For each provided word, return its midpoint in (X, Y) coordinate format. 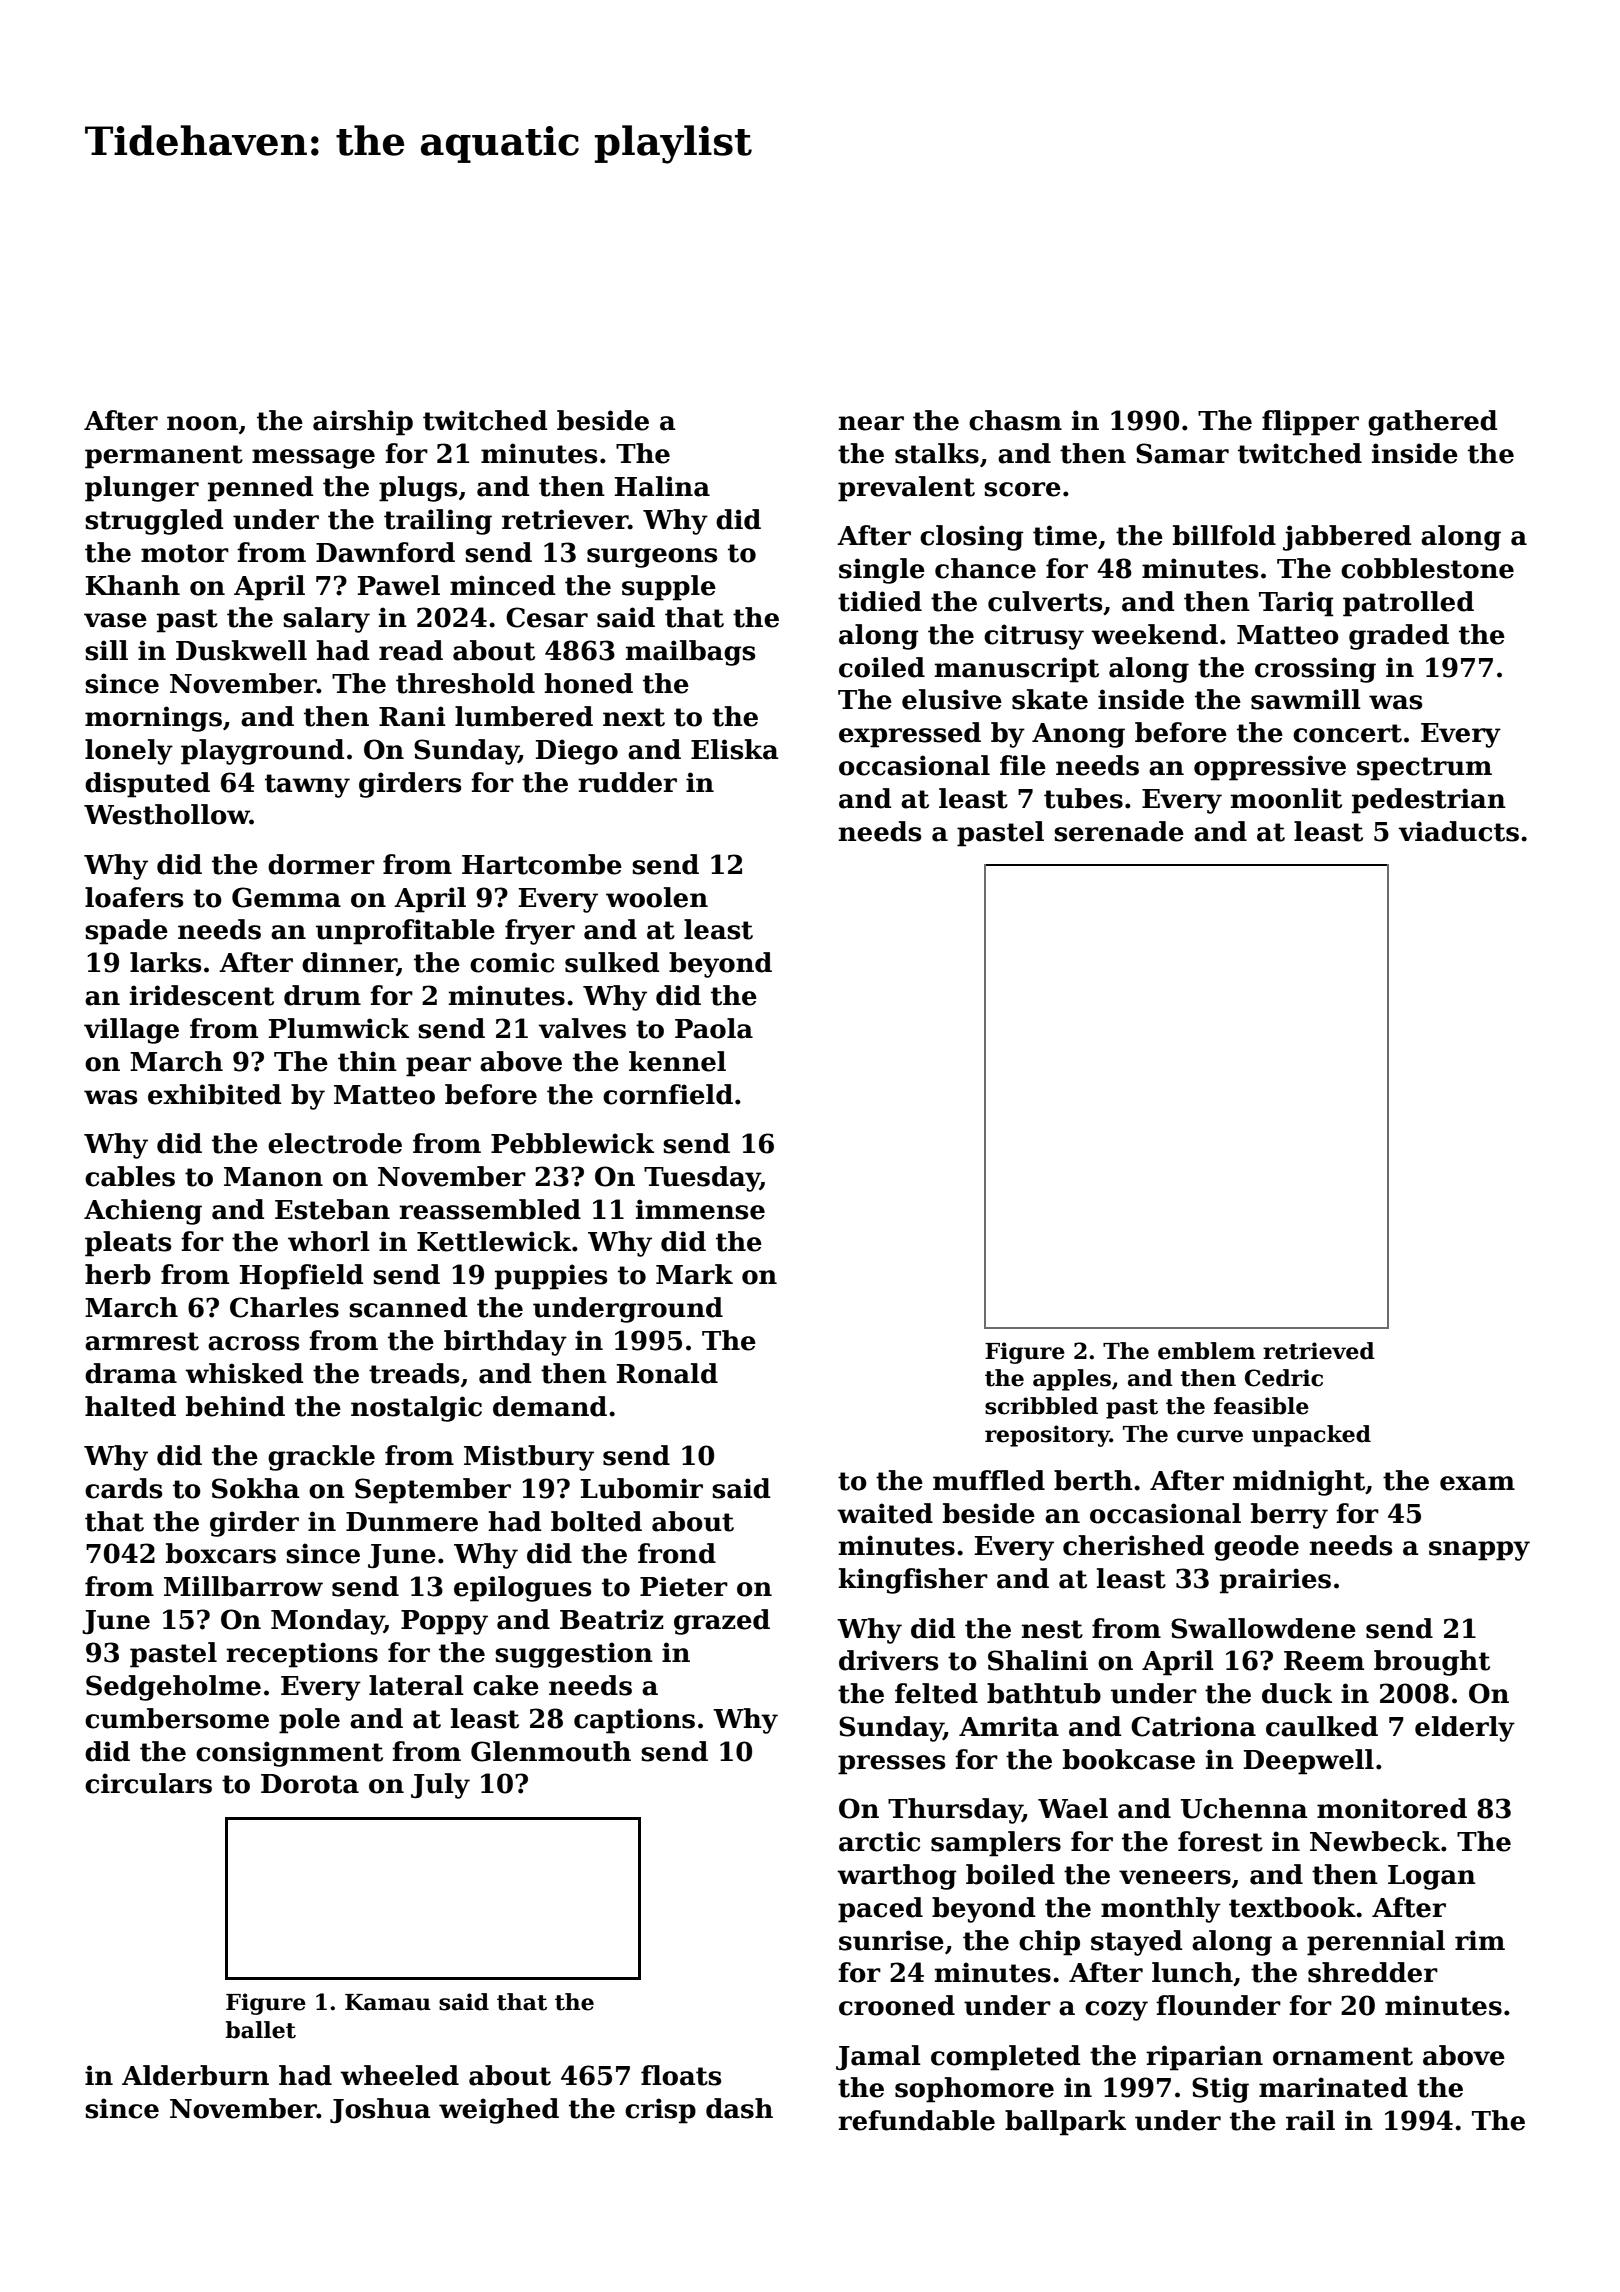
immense (700, 1209)
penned (260, 489)
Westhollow (167, 814)
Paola (714, 1028)
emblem (1206, 1351)
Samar (1182, 453)
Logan (1432, 1877)
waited (885, 1513)
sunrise (891, 1940)
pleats (128, 1244)
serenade (1119, 831)
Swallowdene (1263, 1628)
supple (669, 588)
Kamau (388, 2002)
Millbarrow (243, 1586)
